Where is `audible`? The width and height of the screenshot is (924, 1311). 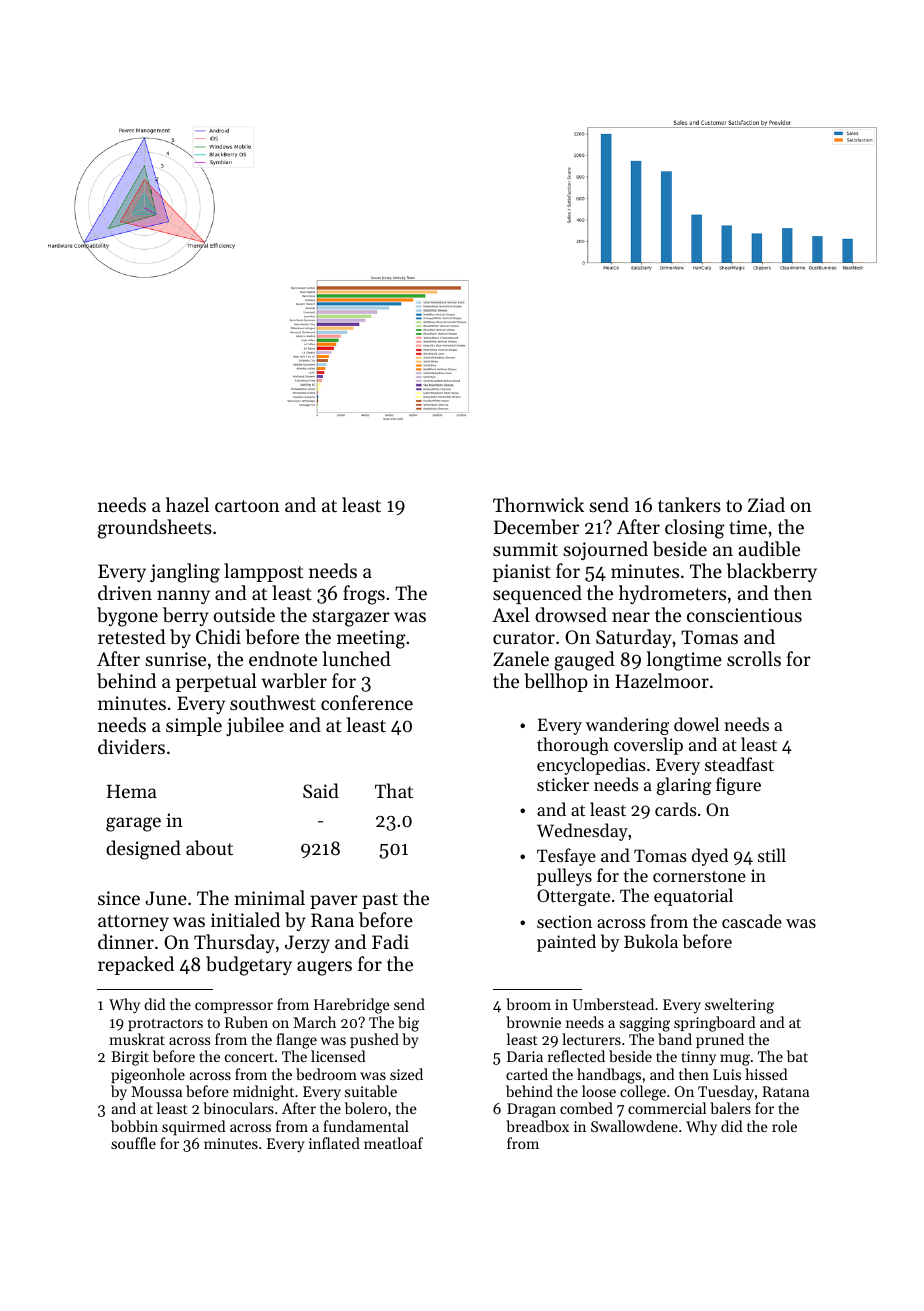
audible is located at coordinates (769, 549).
